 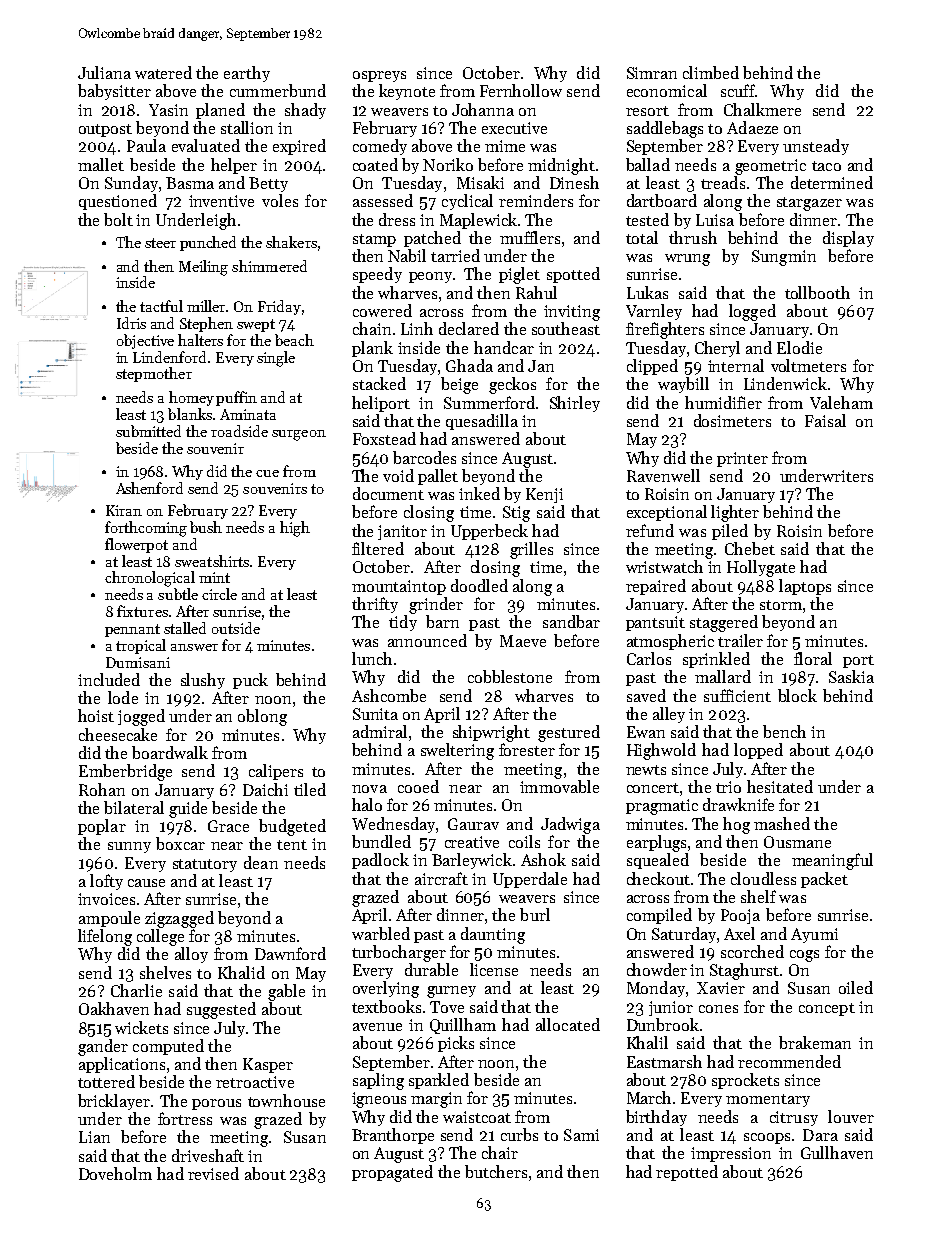 What do you see at coordinates (109, 679) in the screenshot?
I see `included` at bounding box center [109, 679].
